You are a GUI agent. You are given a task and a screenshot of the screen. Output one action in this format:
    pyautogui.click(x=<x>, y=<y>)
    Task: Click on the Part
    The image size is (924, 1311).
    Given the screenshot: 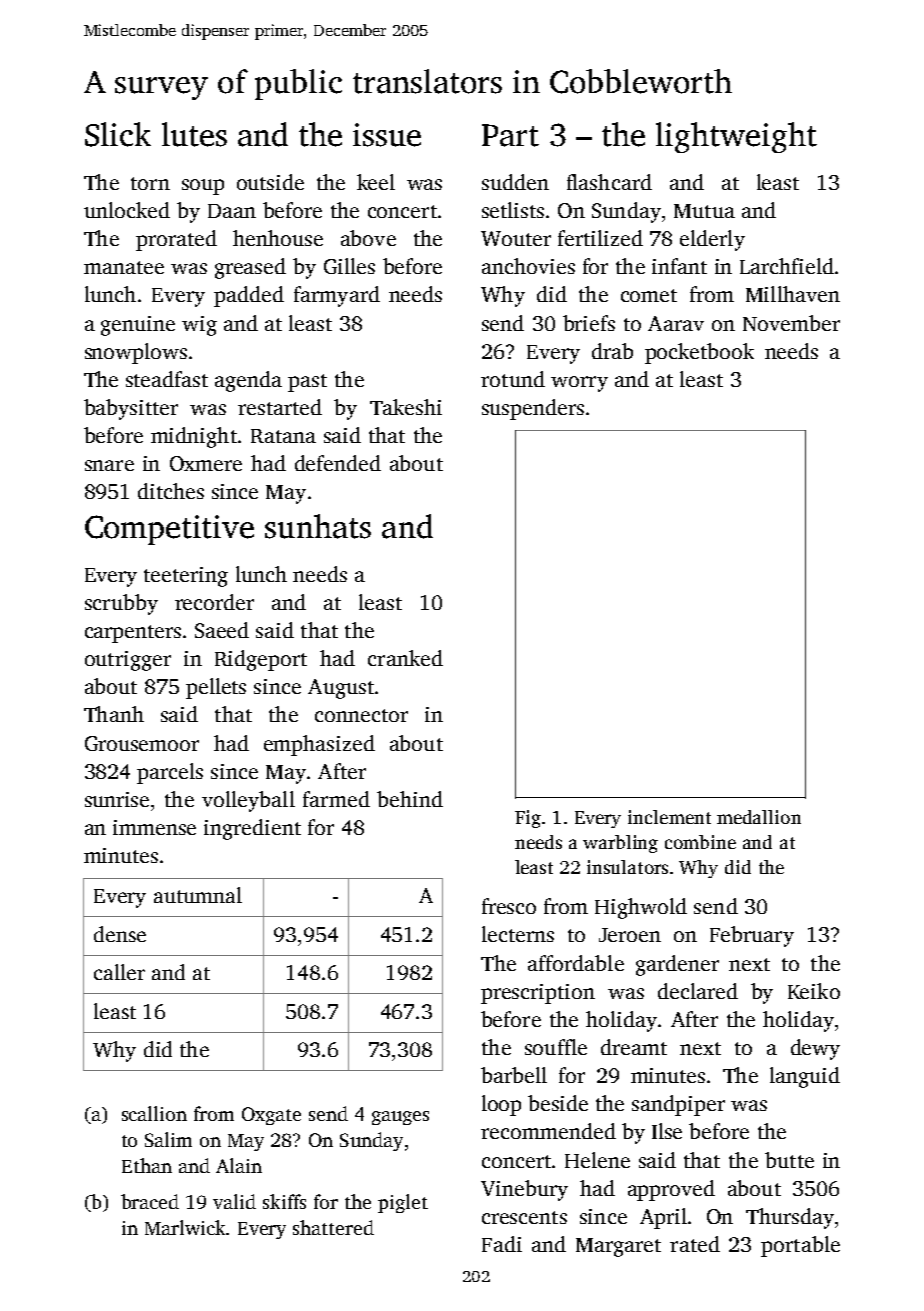 What is the action you would take?
    pyautogui.click(x=510, y=135)
